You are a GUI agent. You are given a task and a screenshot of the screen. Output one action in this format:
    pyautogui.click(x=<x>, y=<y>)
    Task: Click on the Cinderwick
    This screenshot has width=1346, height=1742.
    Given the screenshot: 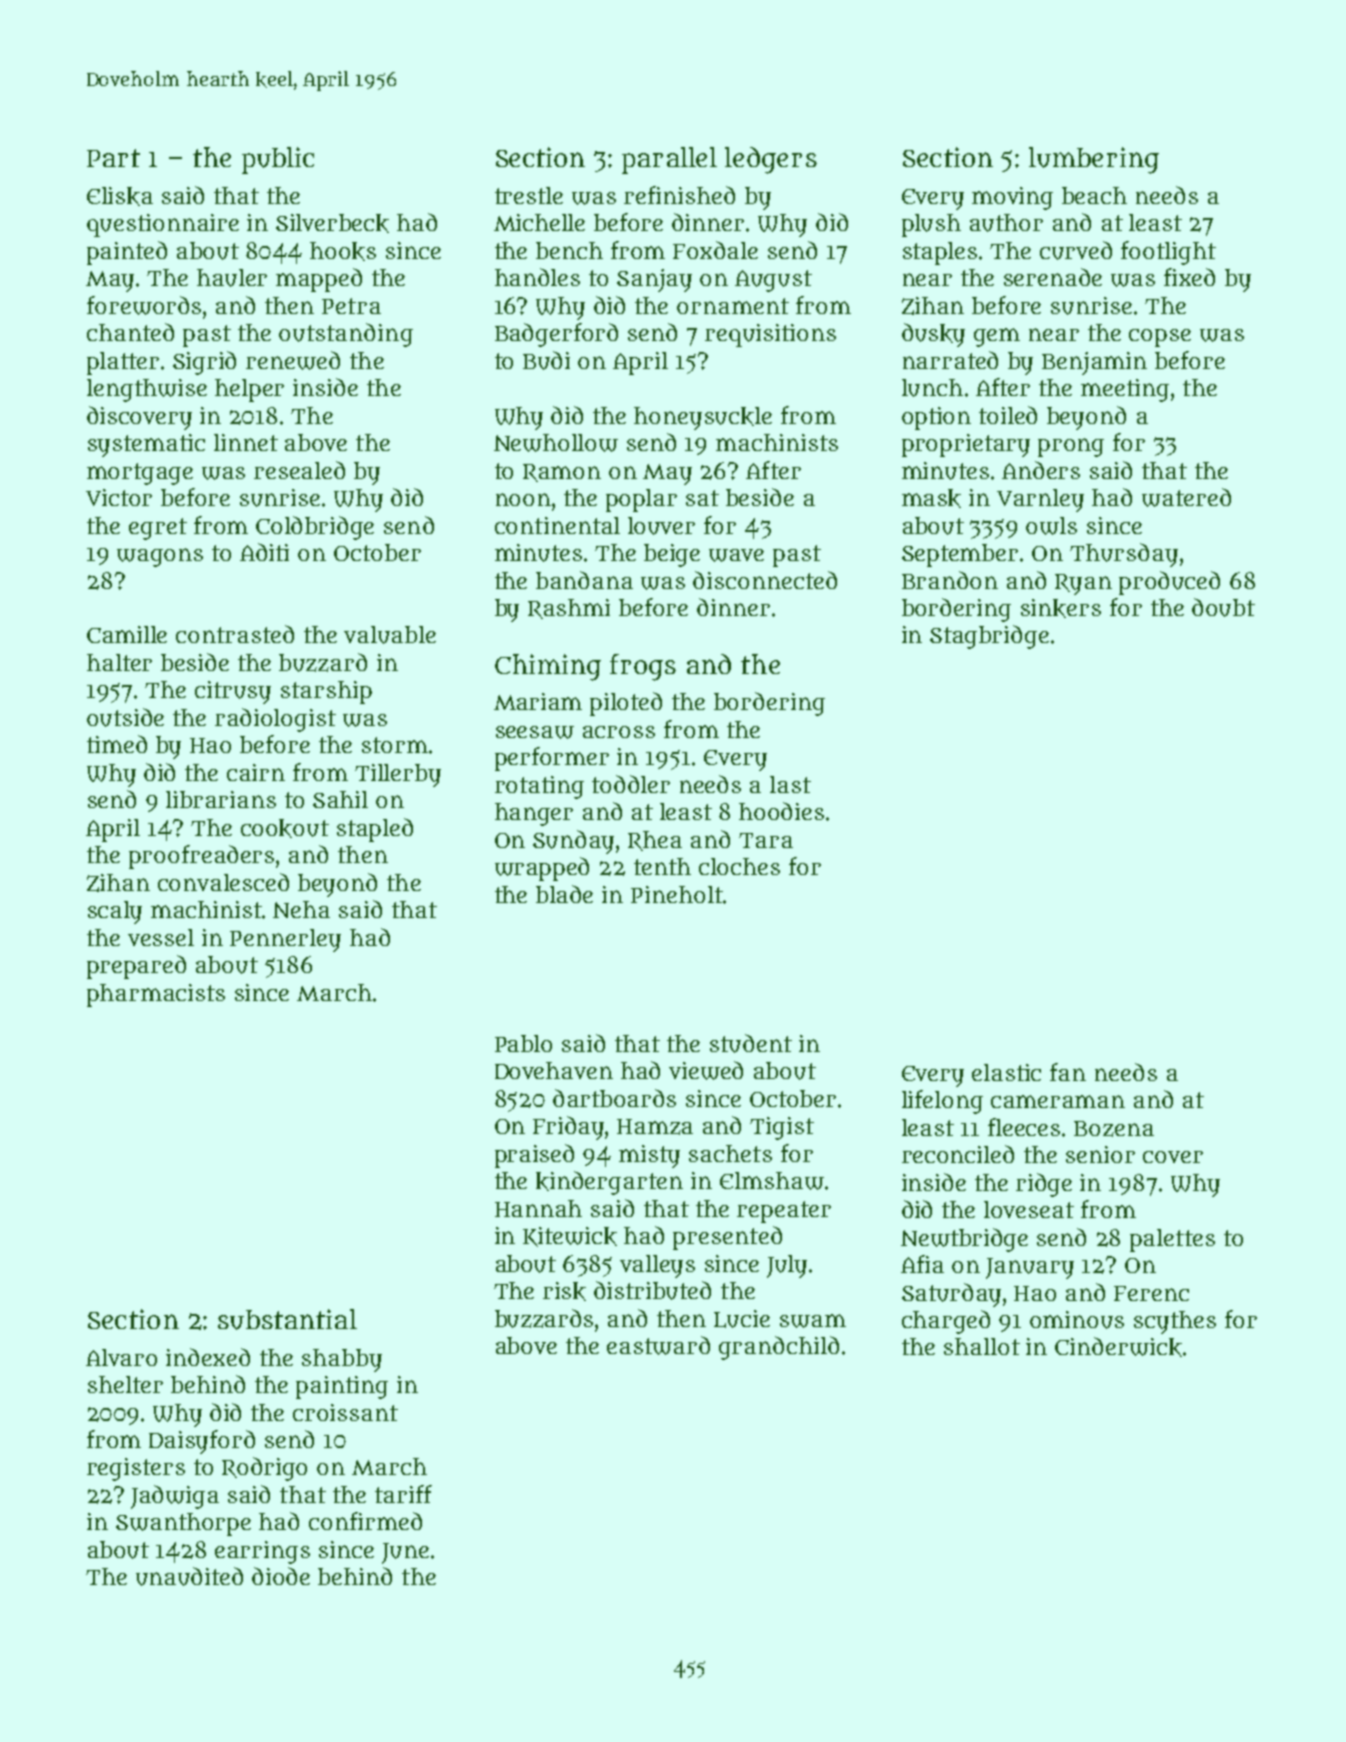 What is the action you would take?
    pyautogui.click(x=1118, y=1347)
